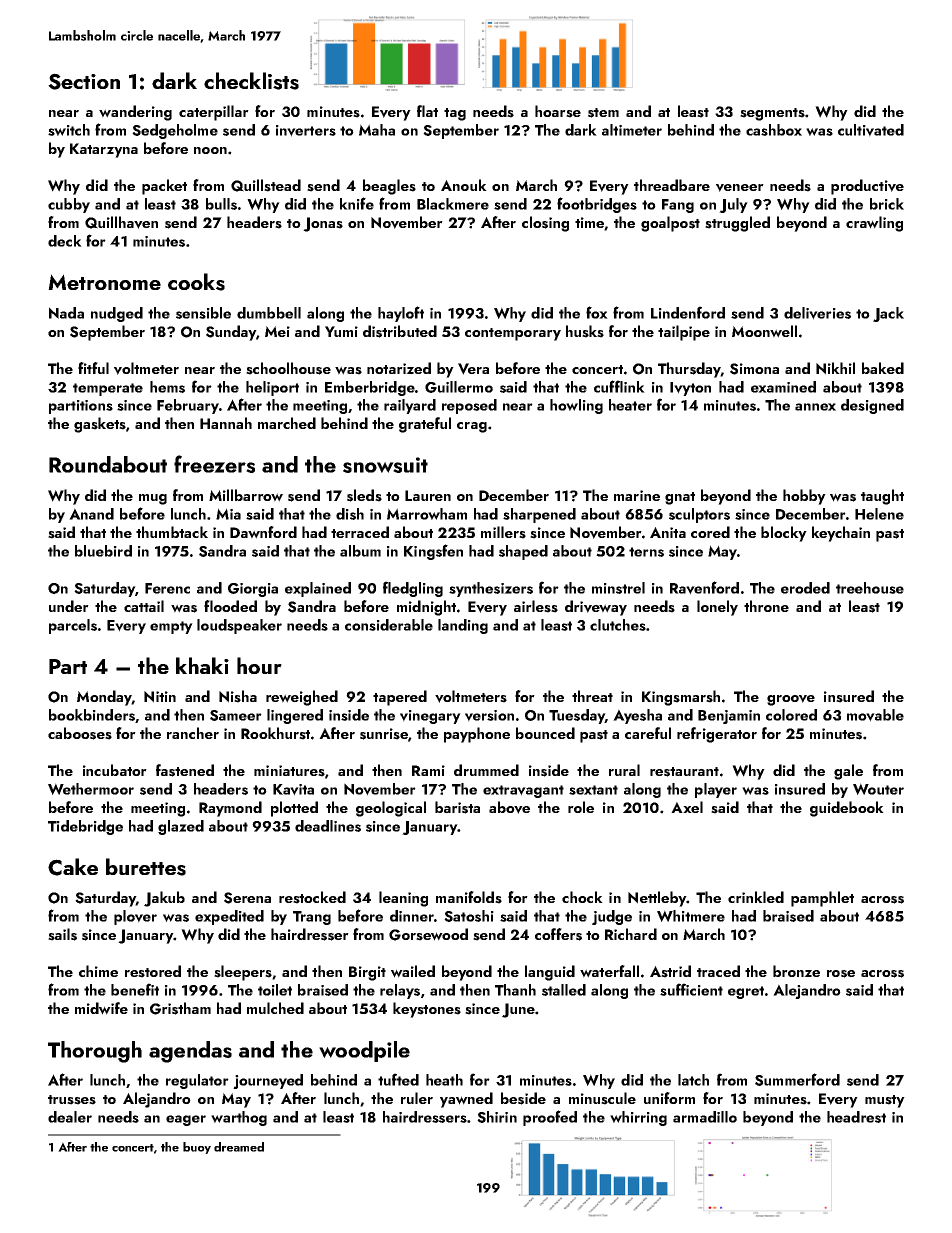  Describe the element at coordinates (312, 918) in the screenshot. I see `Trang` at that location.
